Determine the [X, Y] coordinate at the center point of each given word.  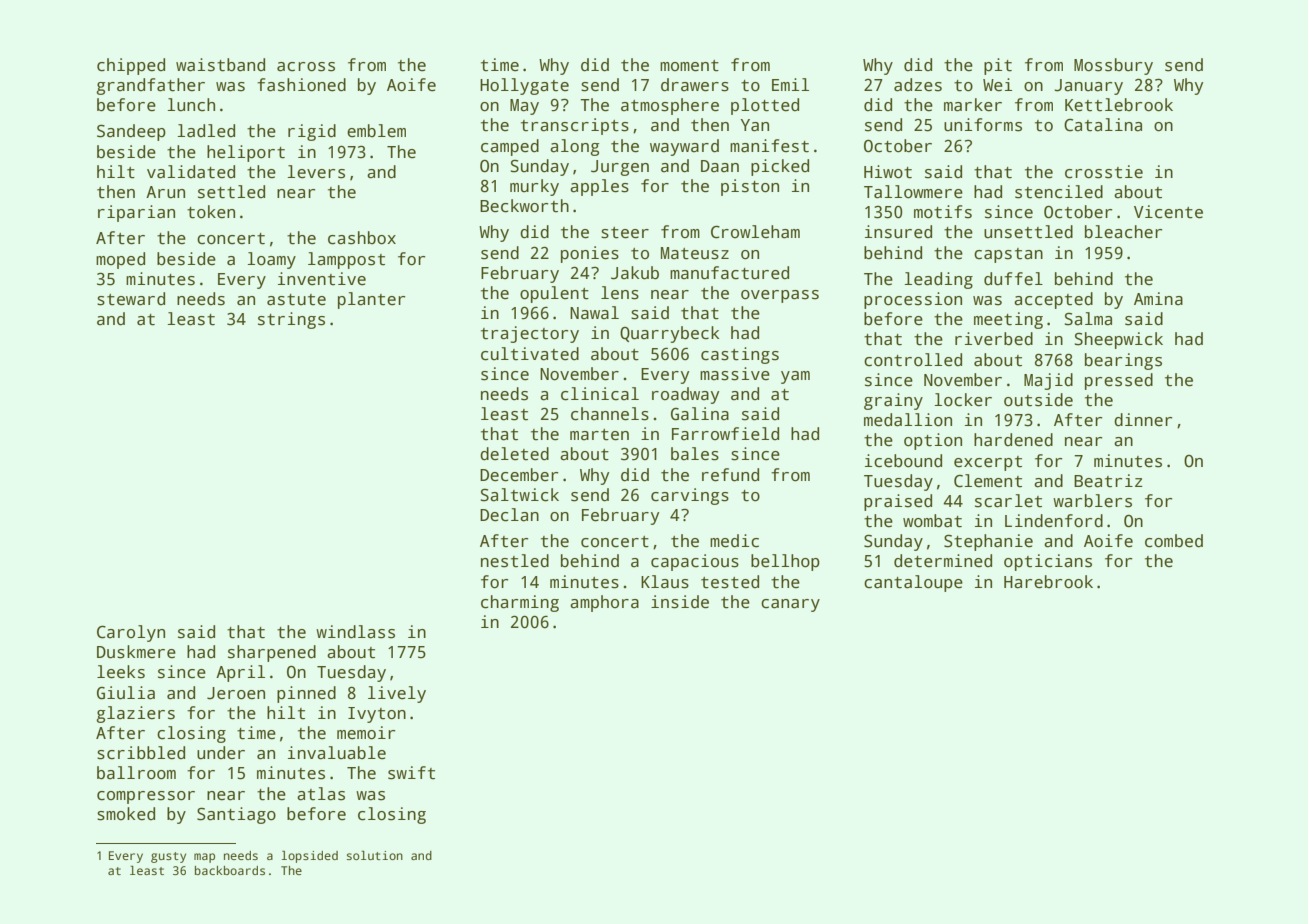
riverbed [994, 339]
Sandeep [131, 132]
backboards [230, 870]
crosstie [1104, 172]
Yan [755, 125]
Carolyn [131, 633]
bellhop [785, 562]
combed [1174, 541]
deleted [514, 454]
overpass [780, 296]
